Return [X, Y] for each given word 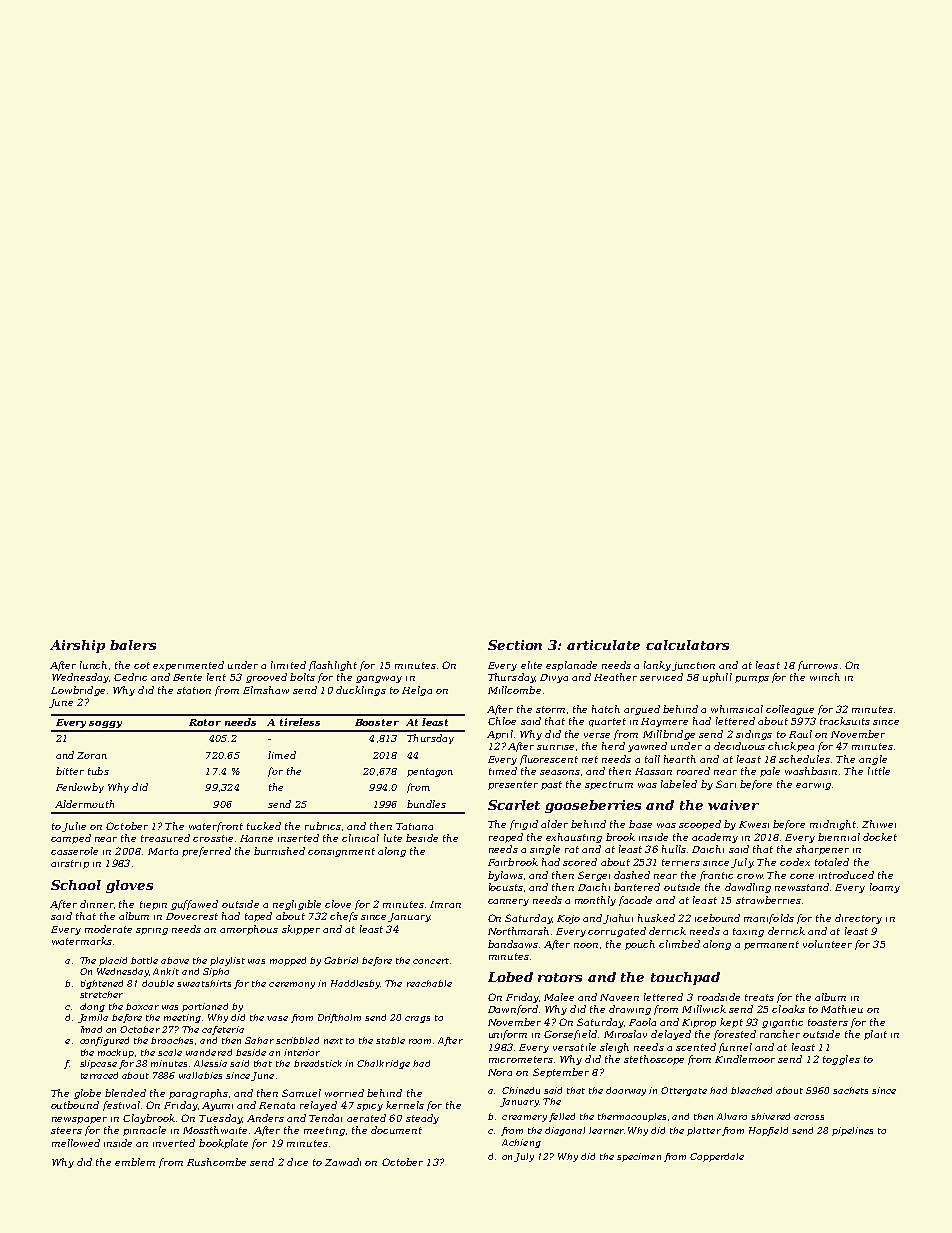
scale [170, 1052]
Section [515, 645]
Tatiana [414, 826]
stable [390, 1040]
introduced [846, 875]
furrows [818, 666]
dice [297, 1162]
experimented [188, 666]
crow [750, 876]
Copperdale [717, 1157]
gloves [129, 886]
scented [696, 1047]
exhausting [574, 838]
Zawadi [343, 1162]
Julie [74, 827]
